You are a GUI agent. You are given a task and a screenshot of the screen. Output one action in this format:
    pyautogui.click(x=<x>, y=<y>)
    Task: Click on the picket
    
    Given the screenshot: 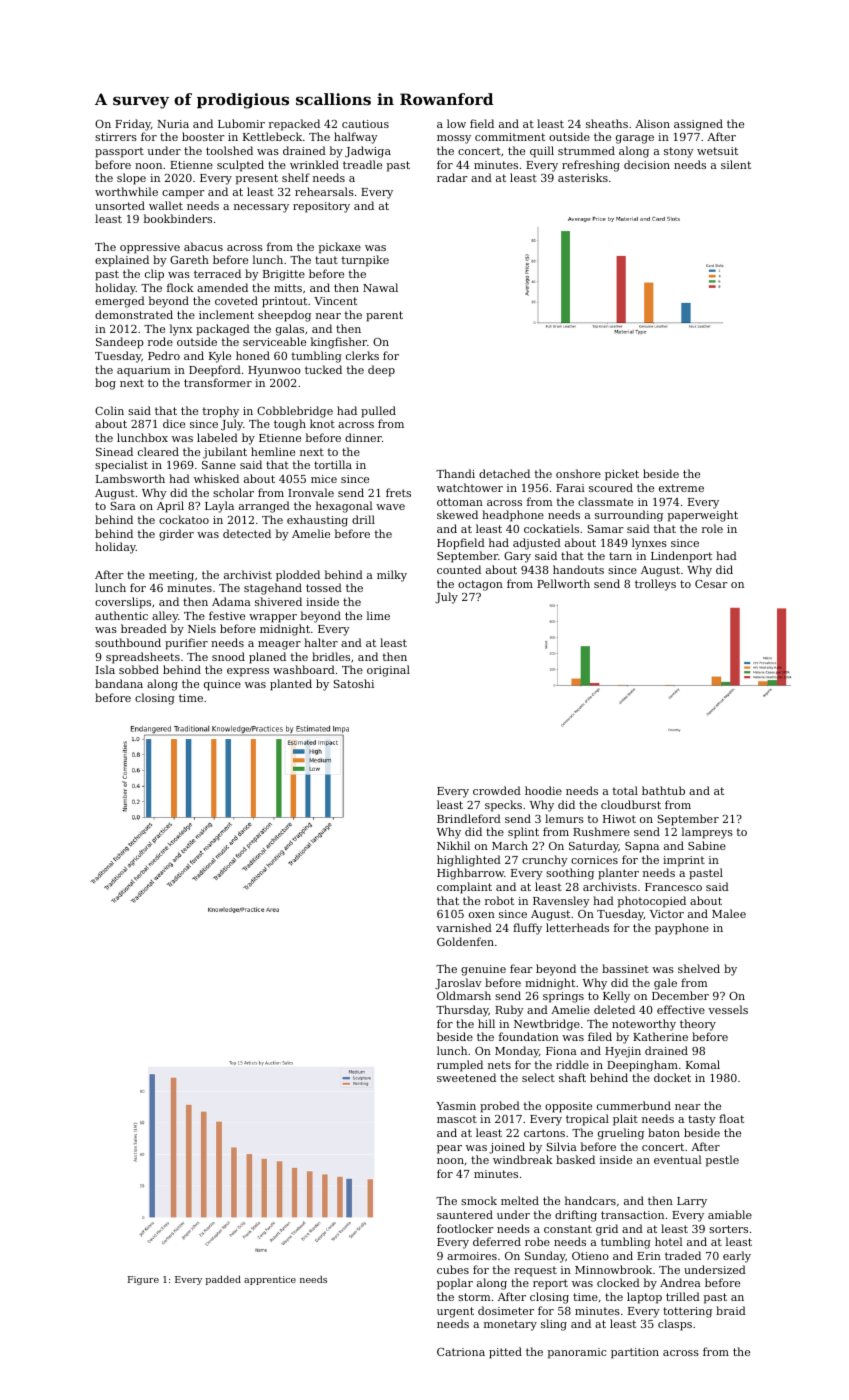 What is the action you would take?
    pyautogui.click(x=622, y=475)
